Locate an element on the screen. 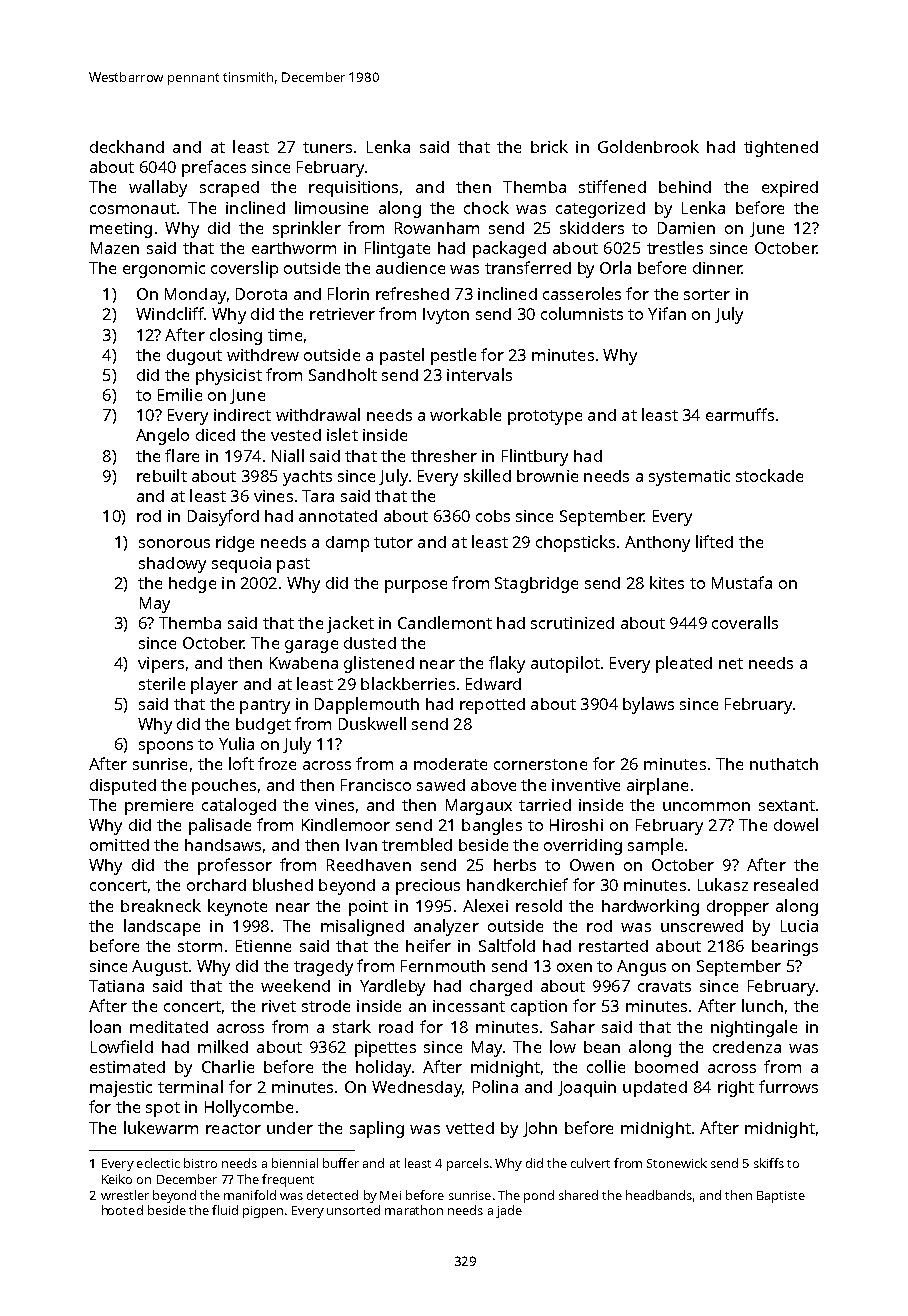 The width and height of the screenshot is (908, 1316). tightened is located at coordinates (781, 149).
